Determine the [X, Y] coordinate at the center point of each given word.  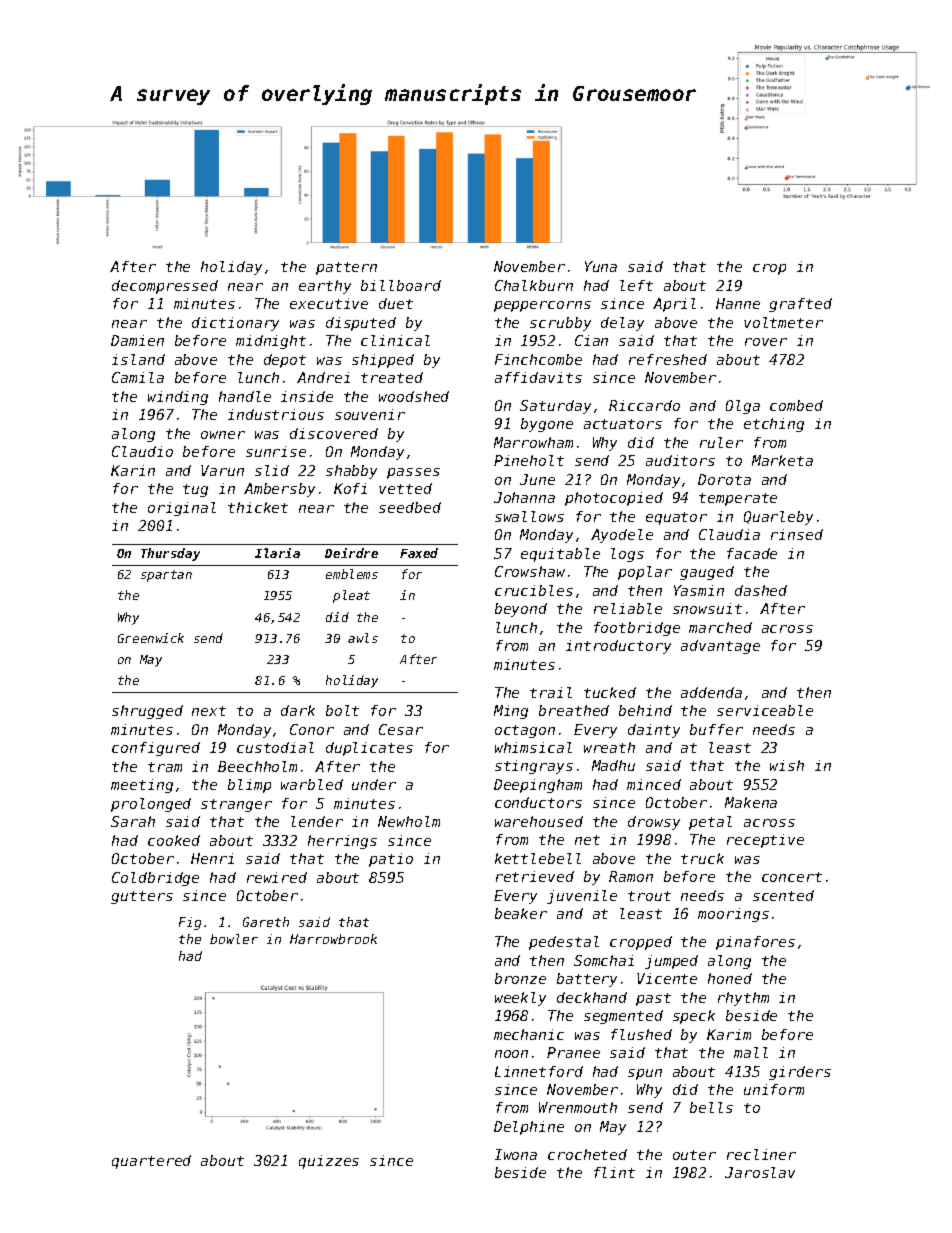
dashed [761, 590]
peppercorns [542, 306]
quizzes [329, 1162]
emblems [352, 574]
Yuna [601, 266]
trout [649, 896]
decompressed [165, 287]
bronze [520, 978]
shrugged [147, 712]
